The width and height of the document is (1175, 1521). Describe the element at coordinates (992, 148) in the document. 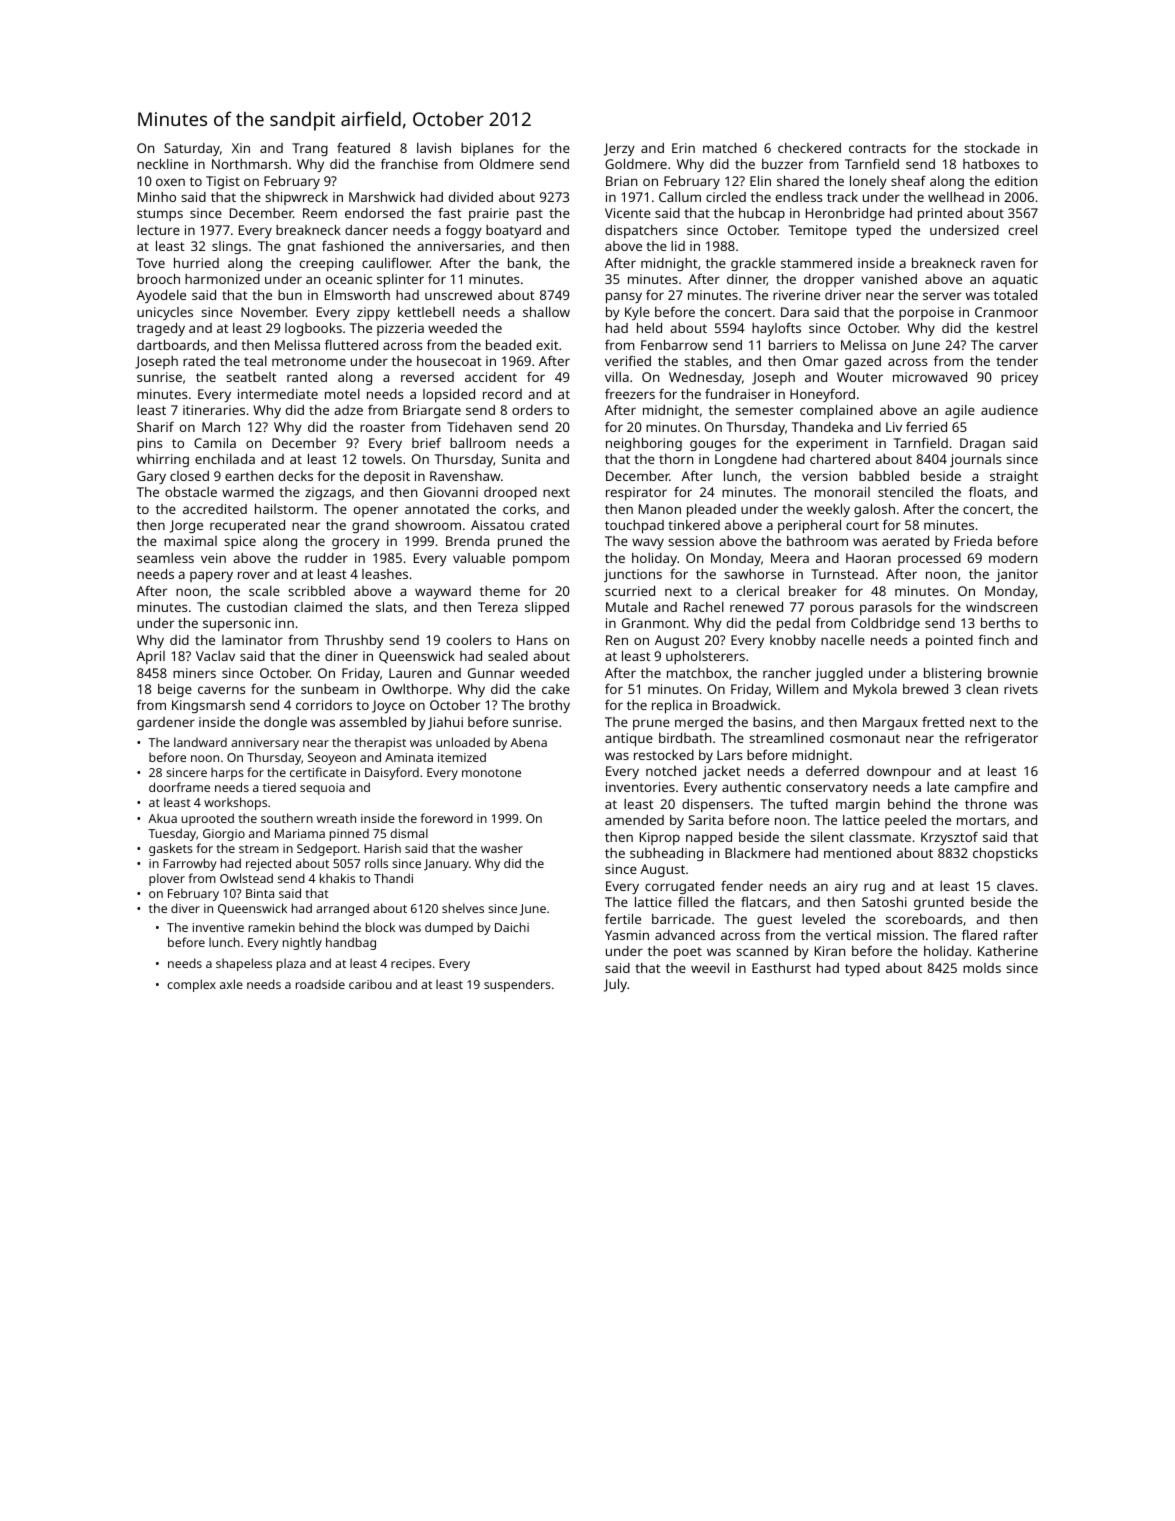

I see `stockade` at that location.
